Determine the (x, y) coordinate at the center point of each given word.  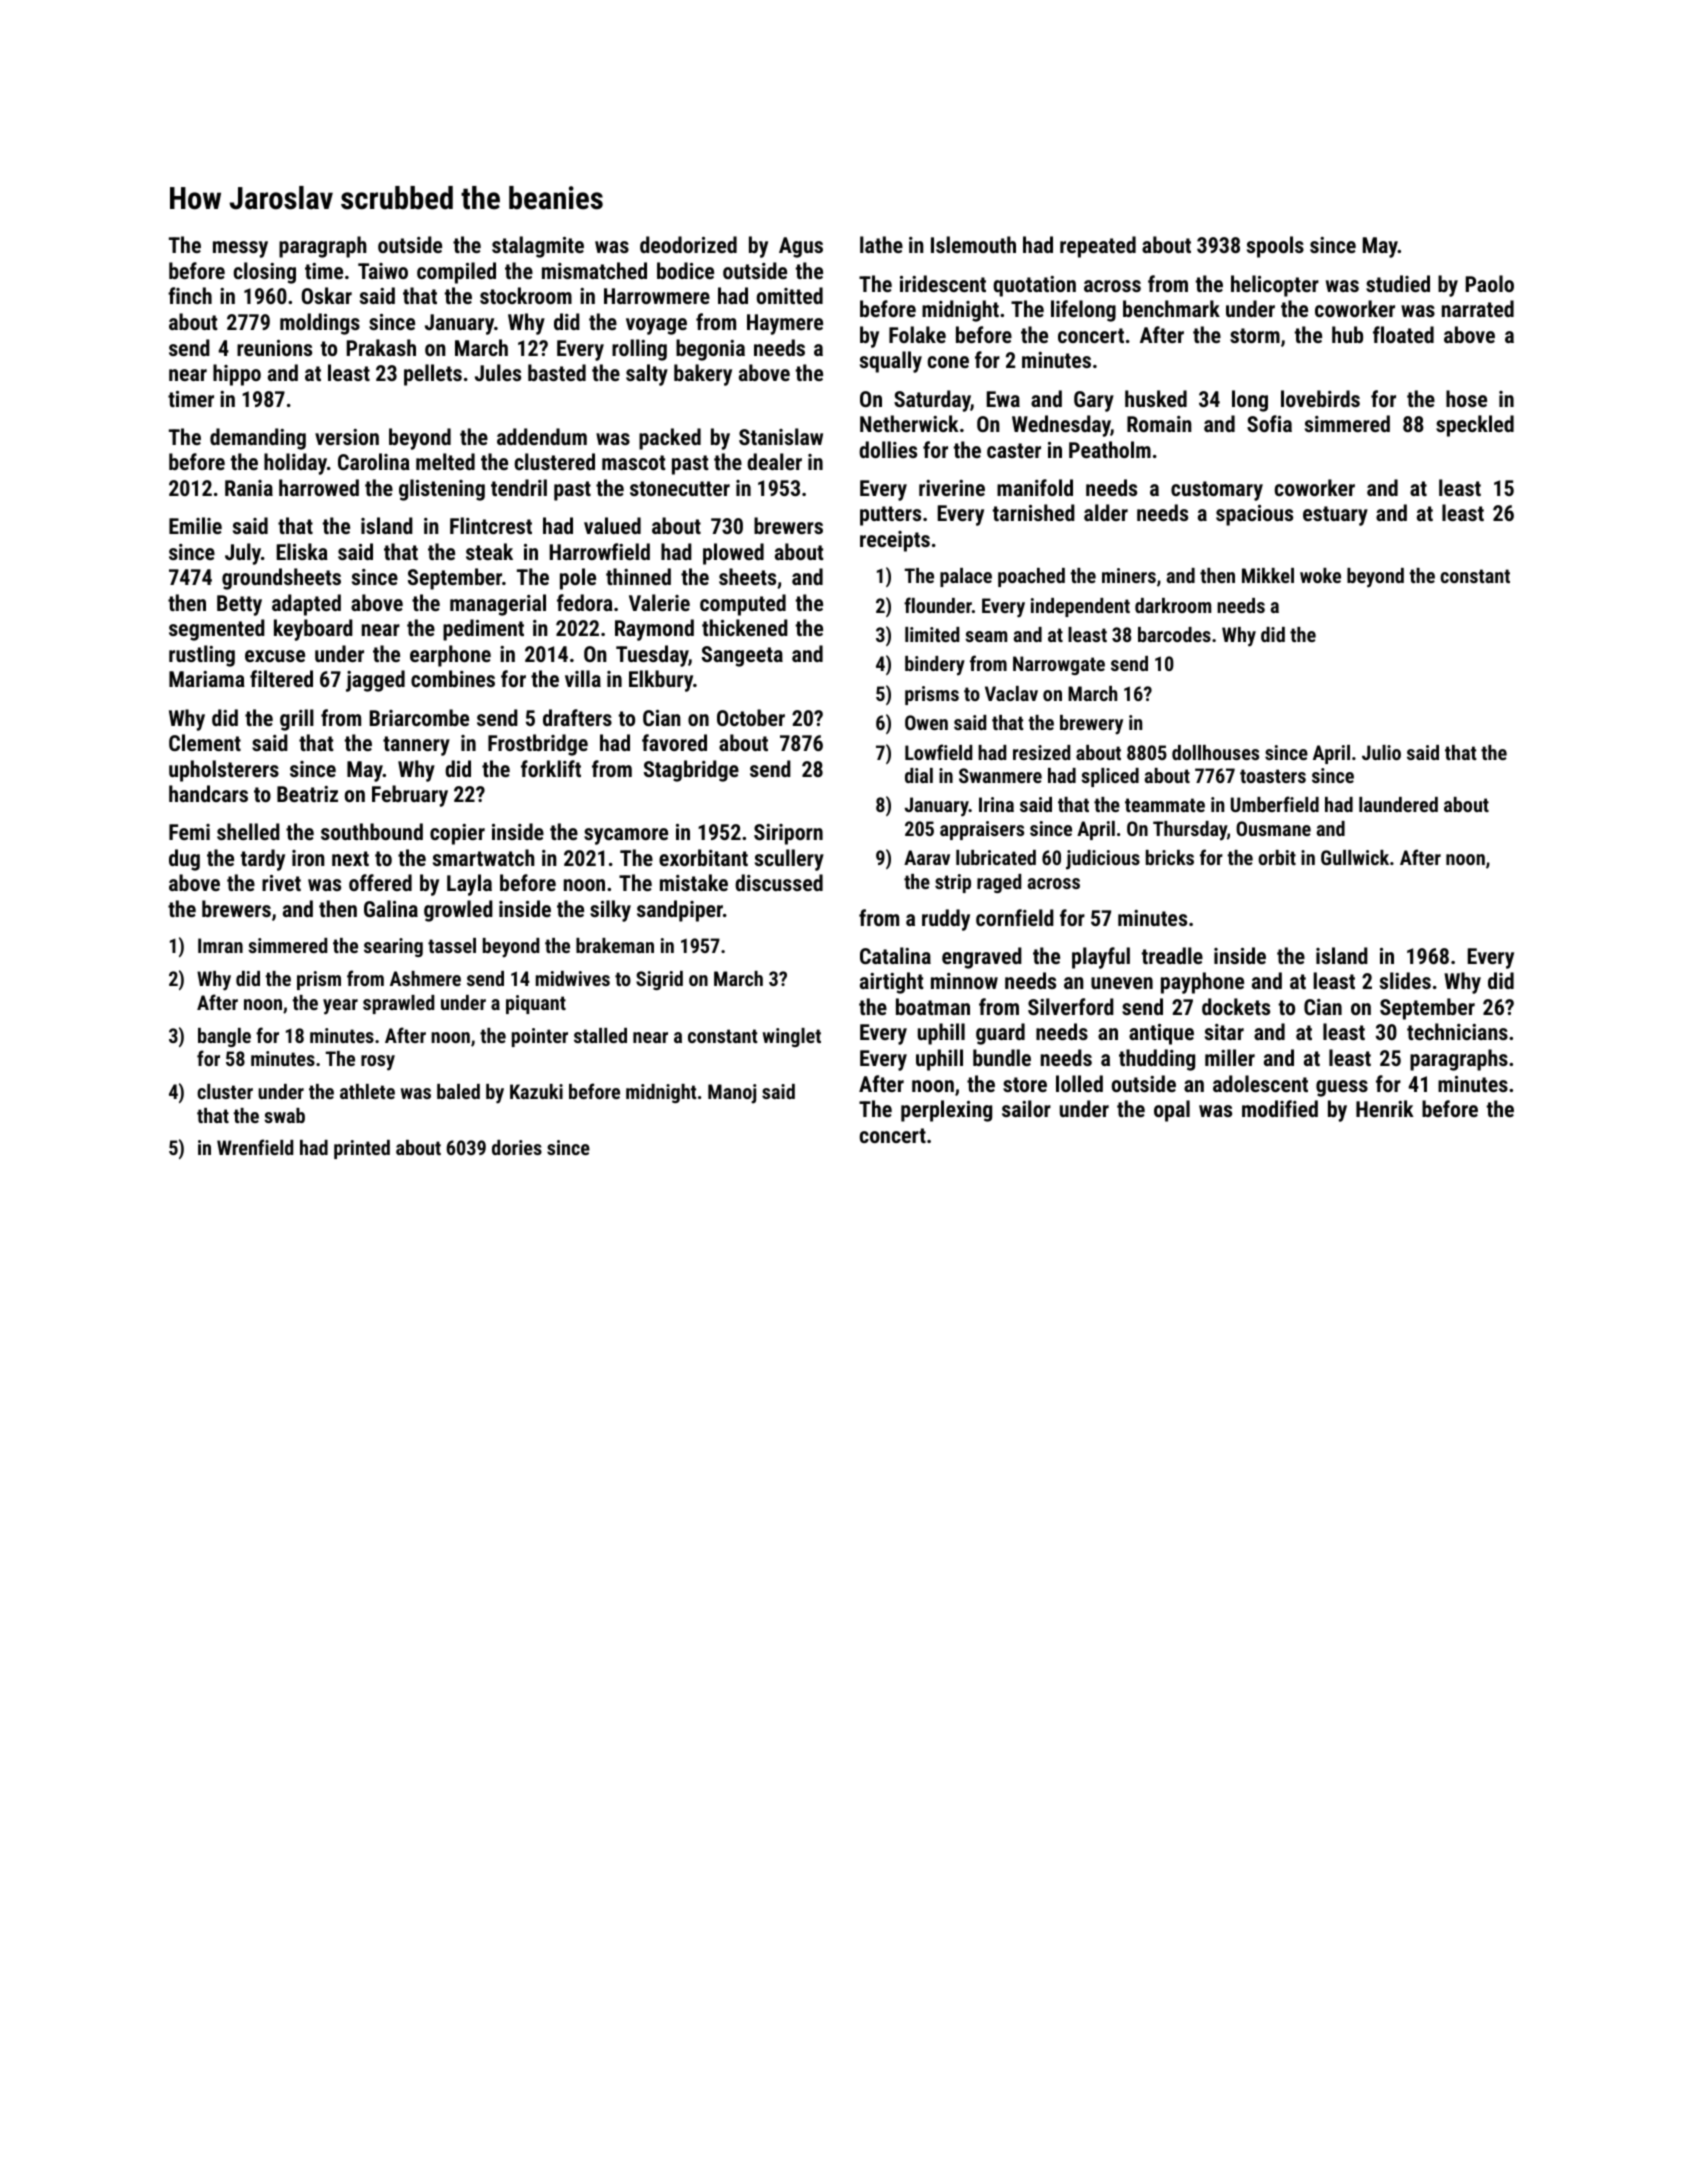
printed (362, 1149)
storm (1255, 335)
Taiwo (383, 271)
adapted (306, 605)
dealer (774, 461)
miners (1129, 575)
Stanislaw (781, 436)
